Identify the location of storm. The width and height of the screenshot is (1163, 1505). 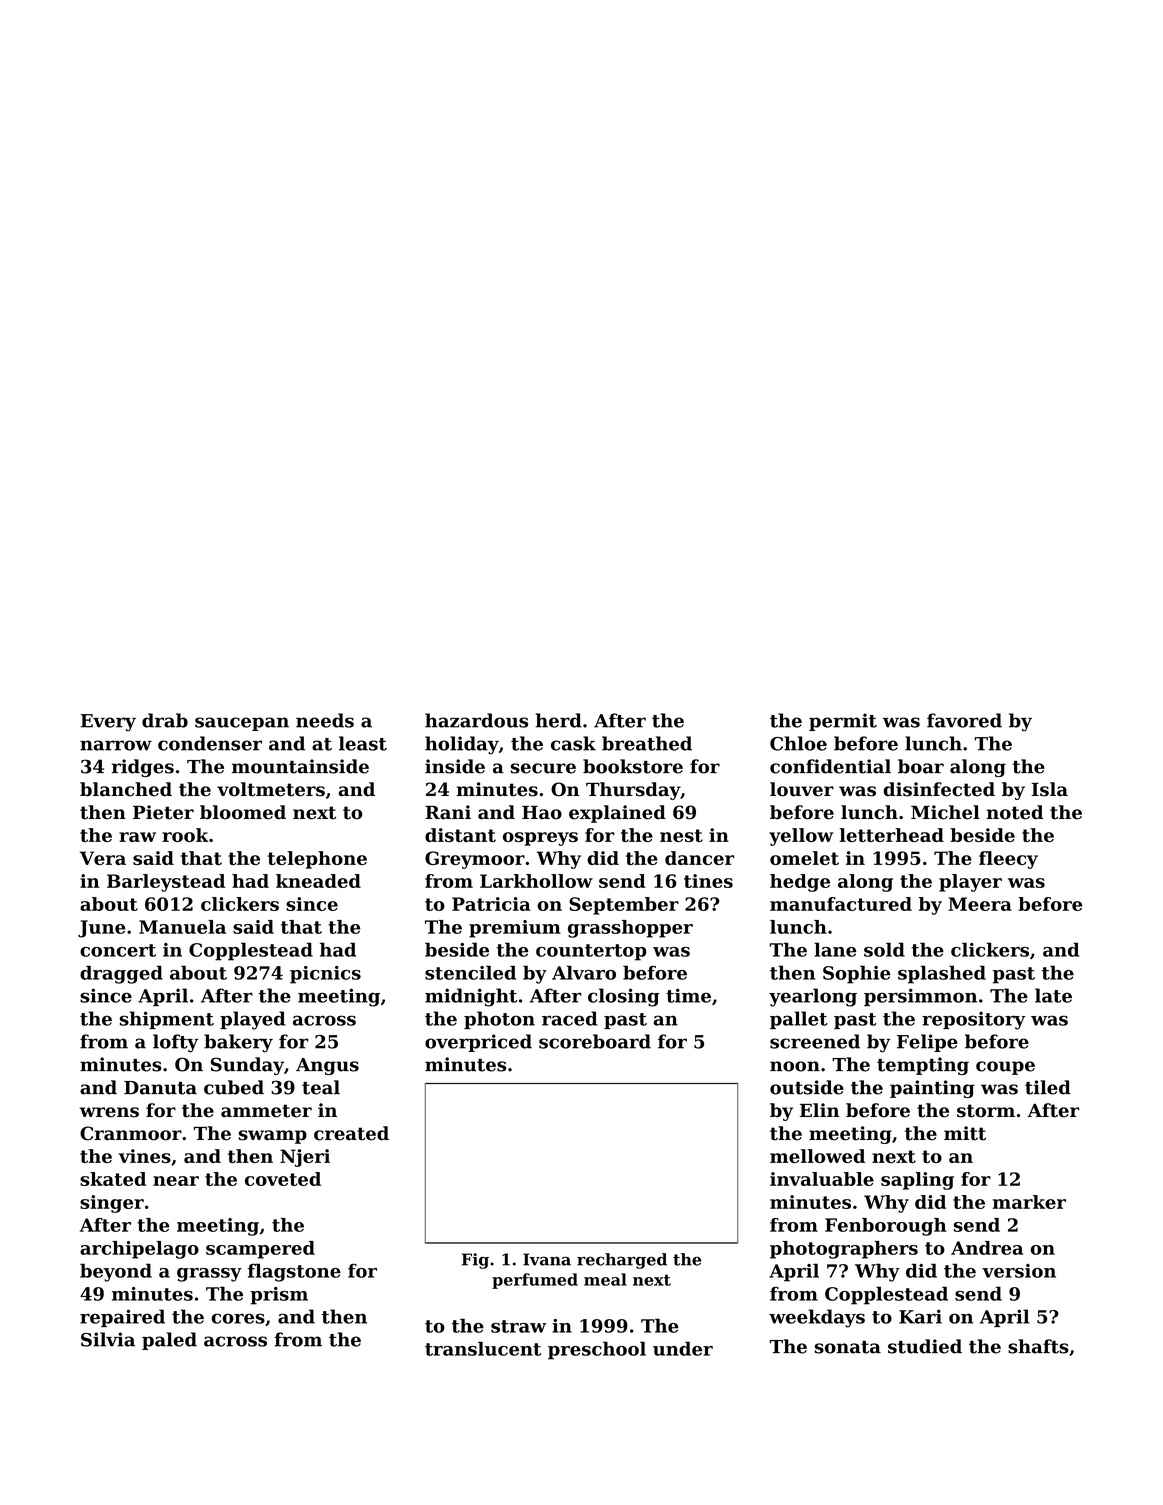
(986, 1111).
